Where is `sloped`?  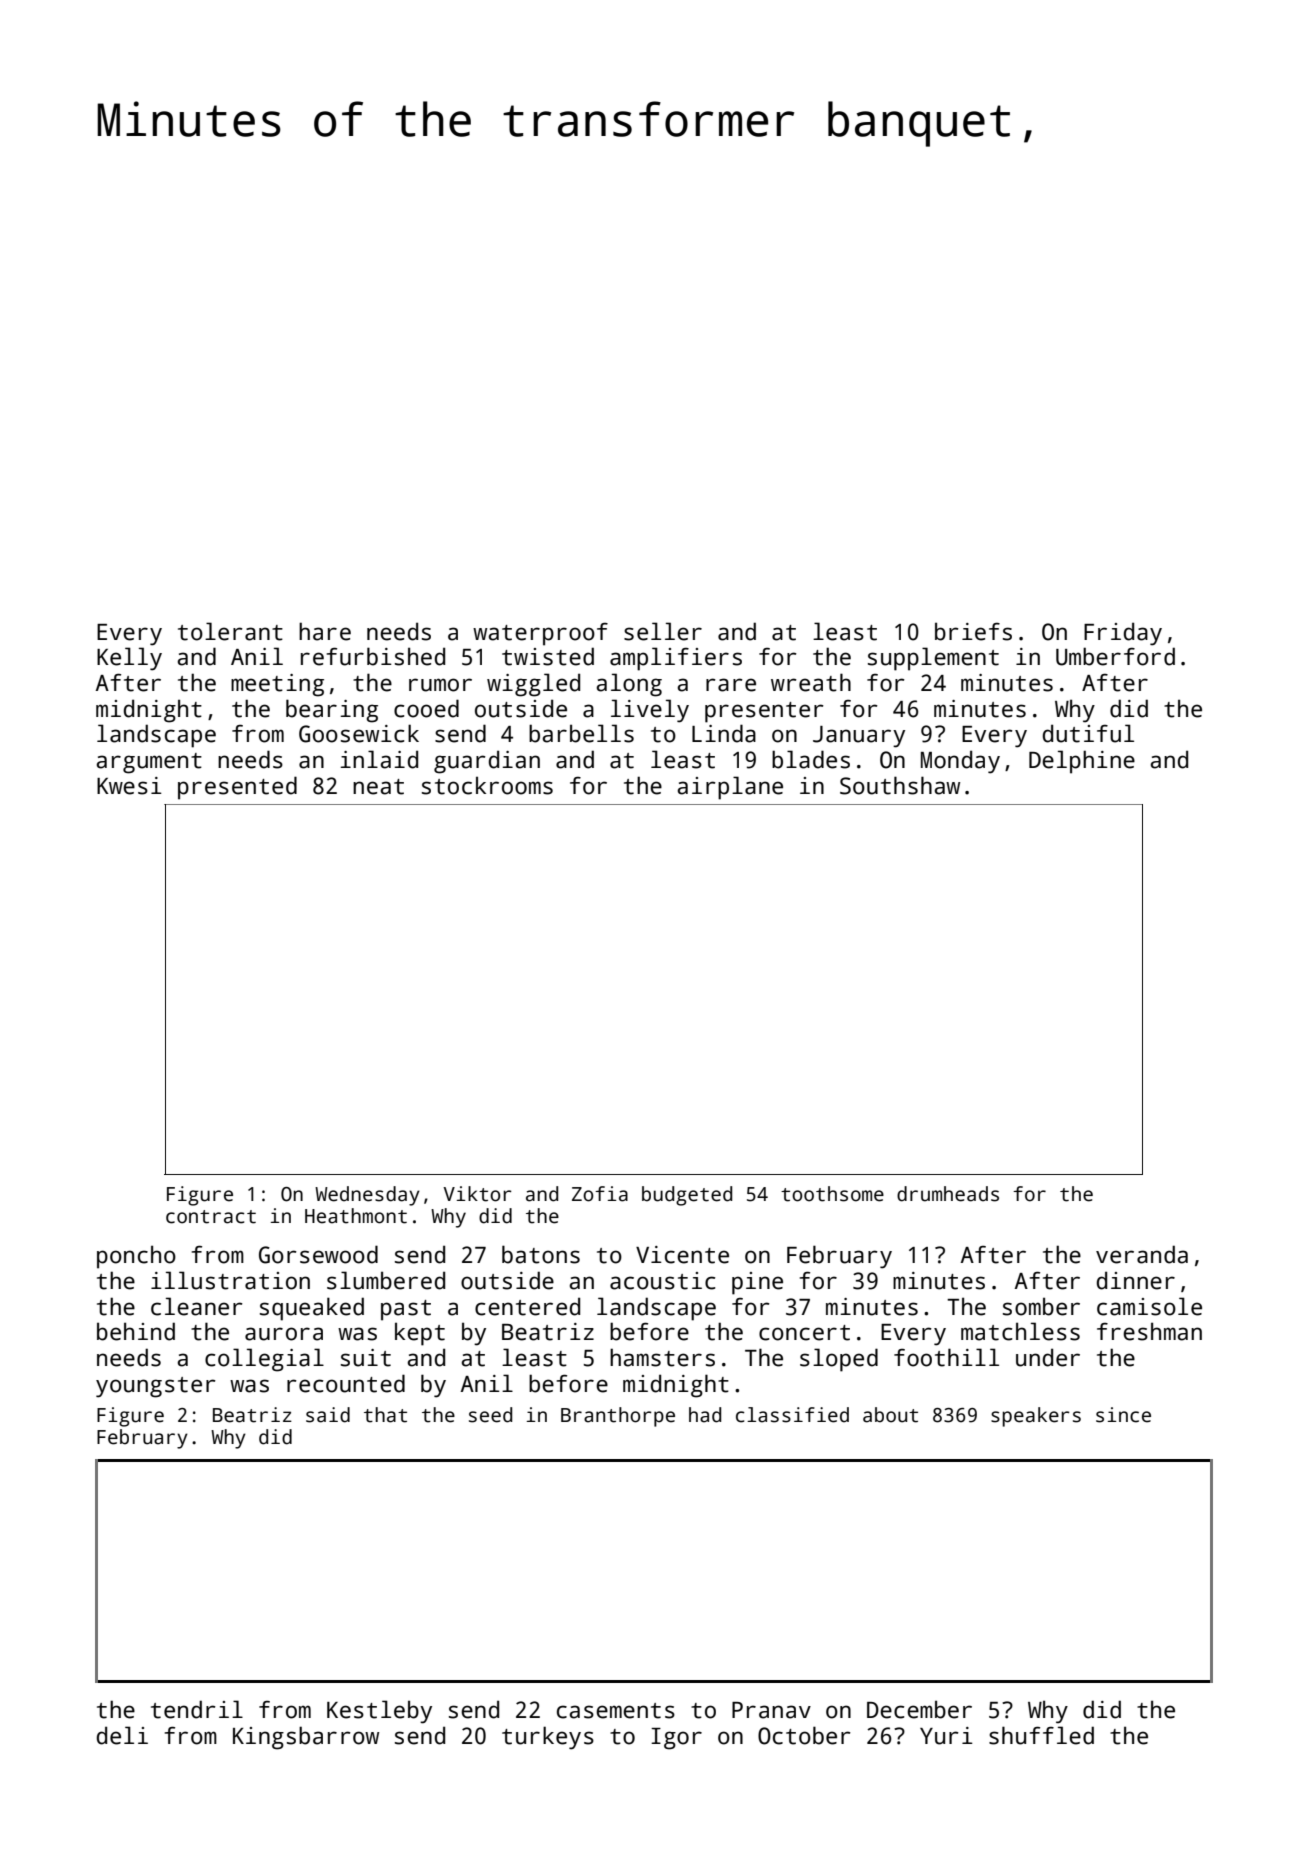 sloped is located at coordinates (839, 1360).
